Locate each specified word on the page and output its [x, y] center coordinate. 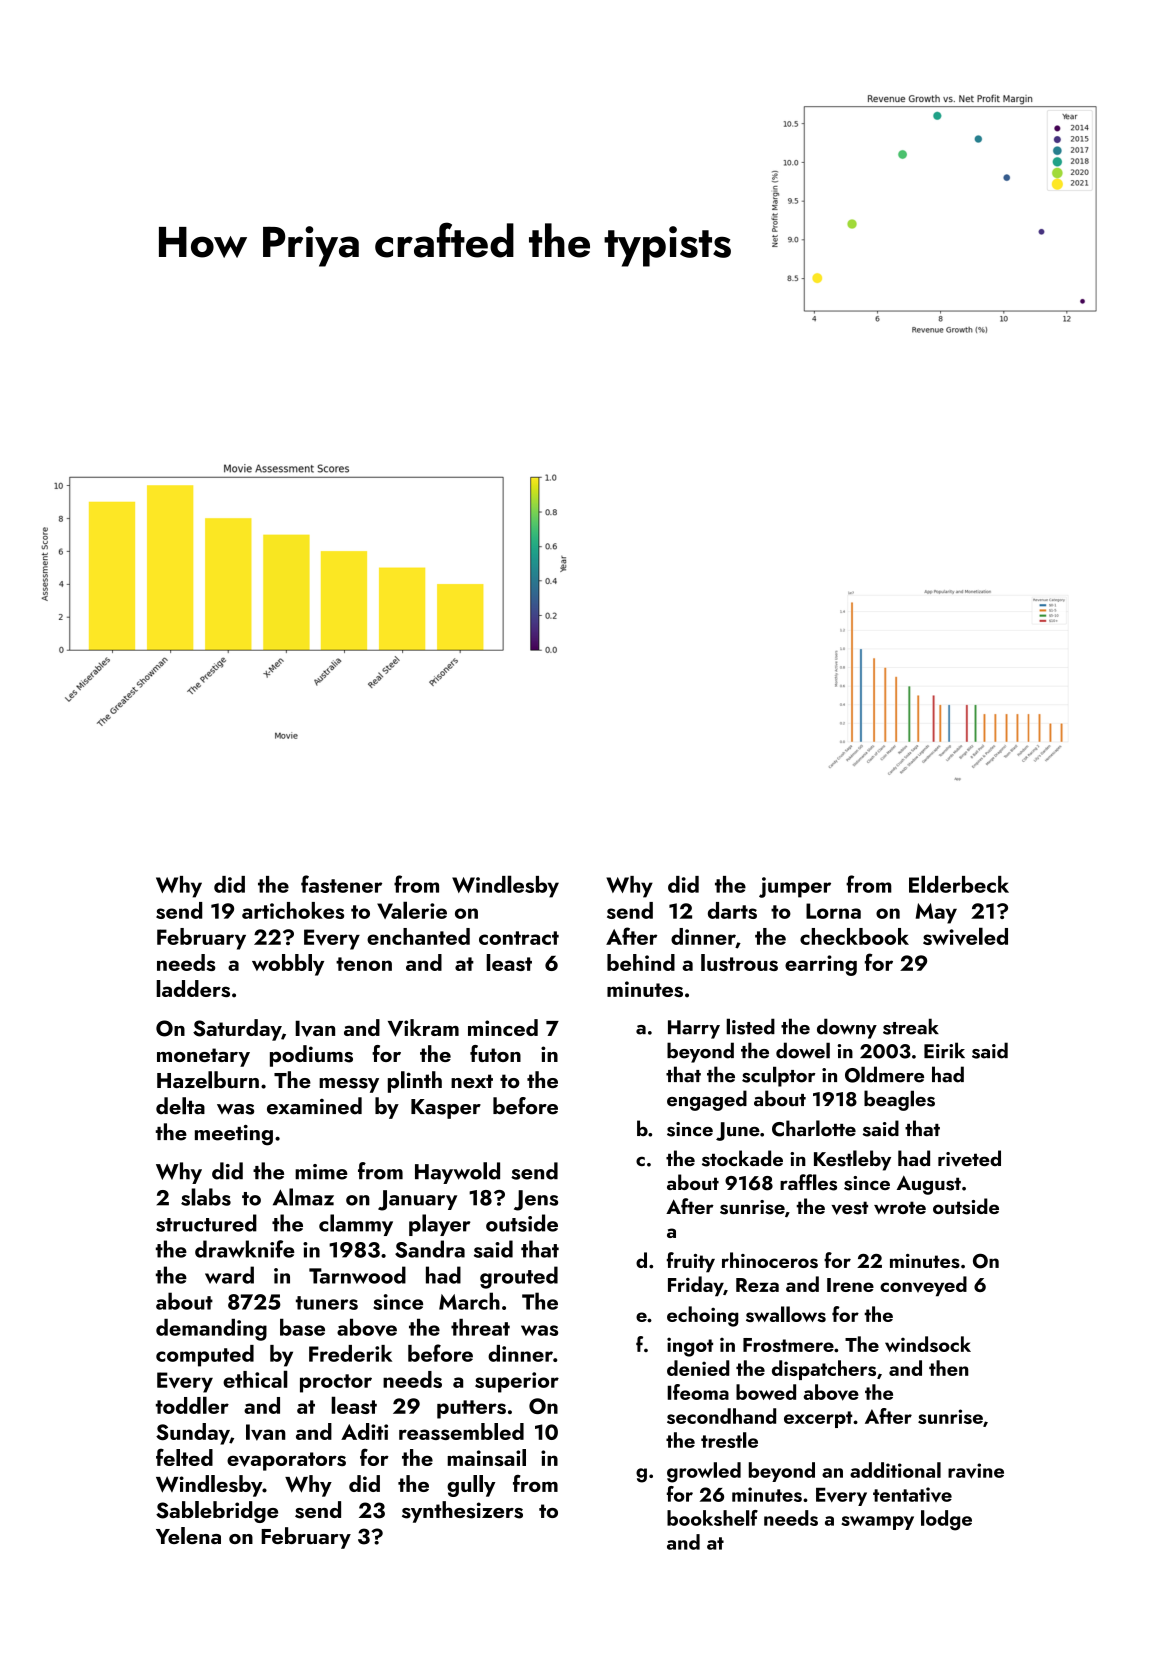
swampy [877, 1523]
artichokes [293, 910]
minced [503, 1027]
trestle [729, 1440]
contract [519, 938]
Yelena [188, 1535]
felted [184, 1457]
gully [471, 1486]
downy [847, 1028]
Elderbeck [959, 884]
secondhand [721, 1416]
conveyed [923, 1286]
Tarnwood [357, 1275]
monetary [203, 1057]
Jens [536, 1200]
